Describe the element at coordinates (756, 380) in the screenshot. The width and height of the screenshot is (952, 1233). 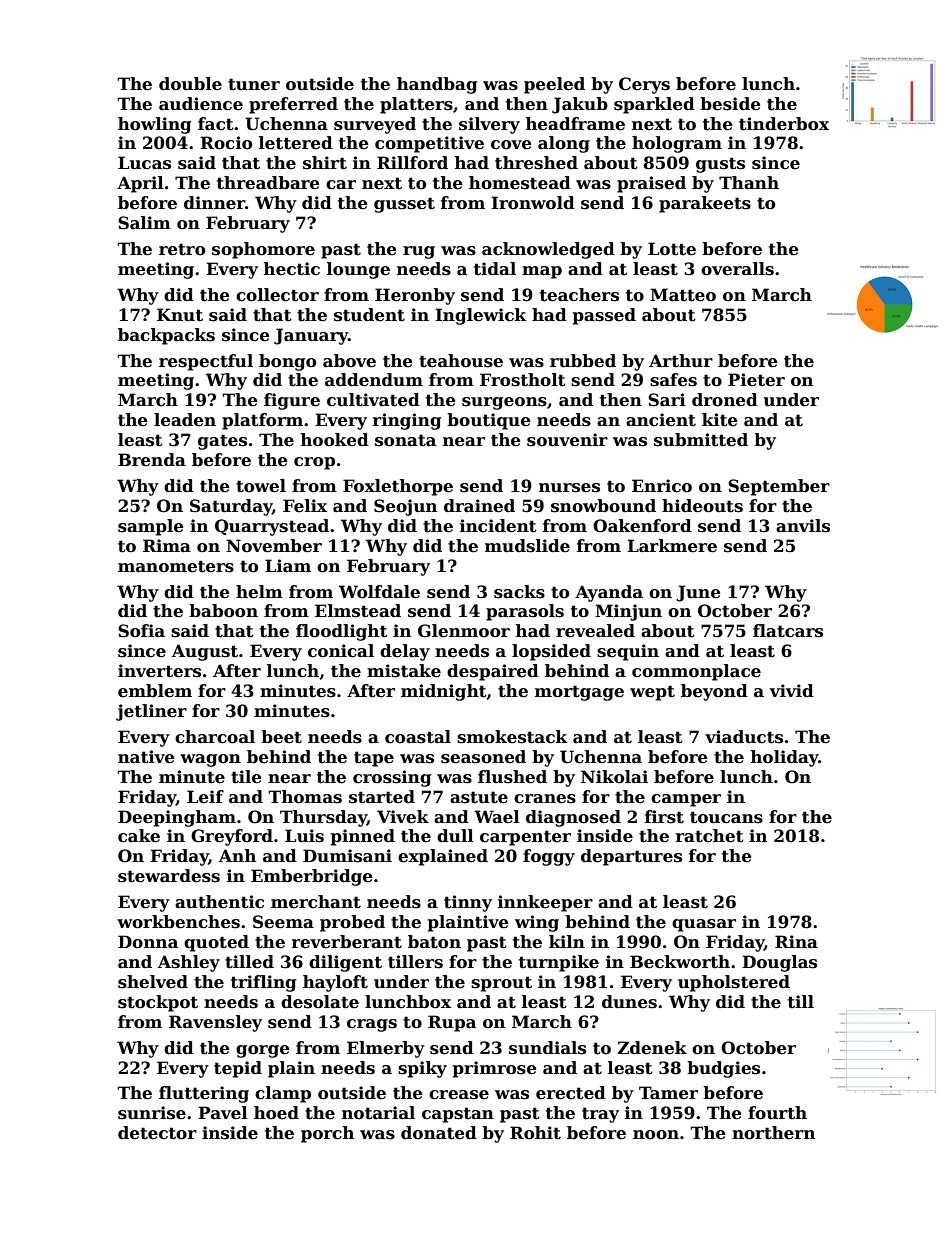
I see `Pieter` at that location.
